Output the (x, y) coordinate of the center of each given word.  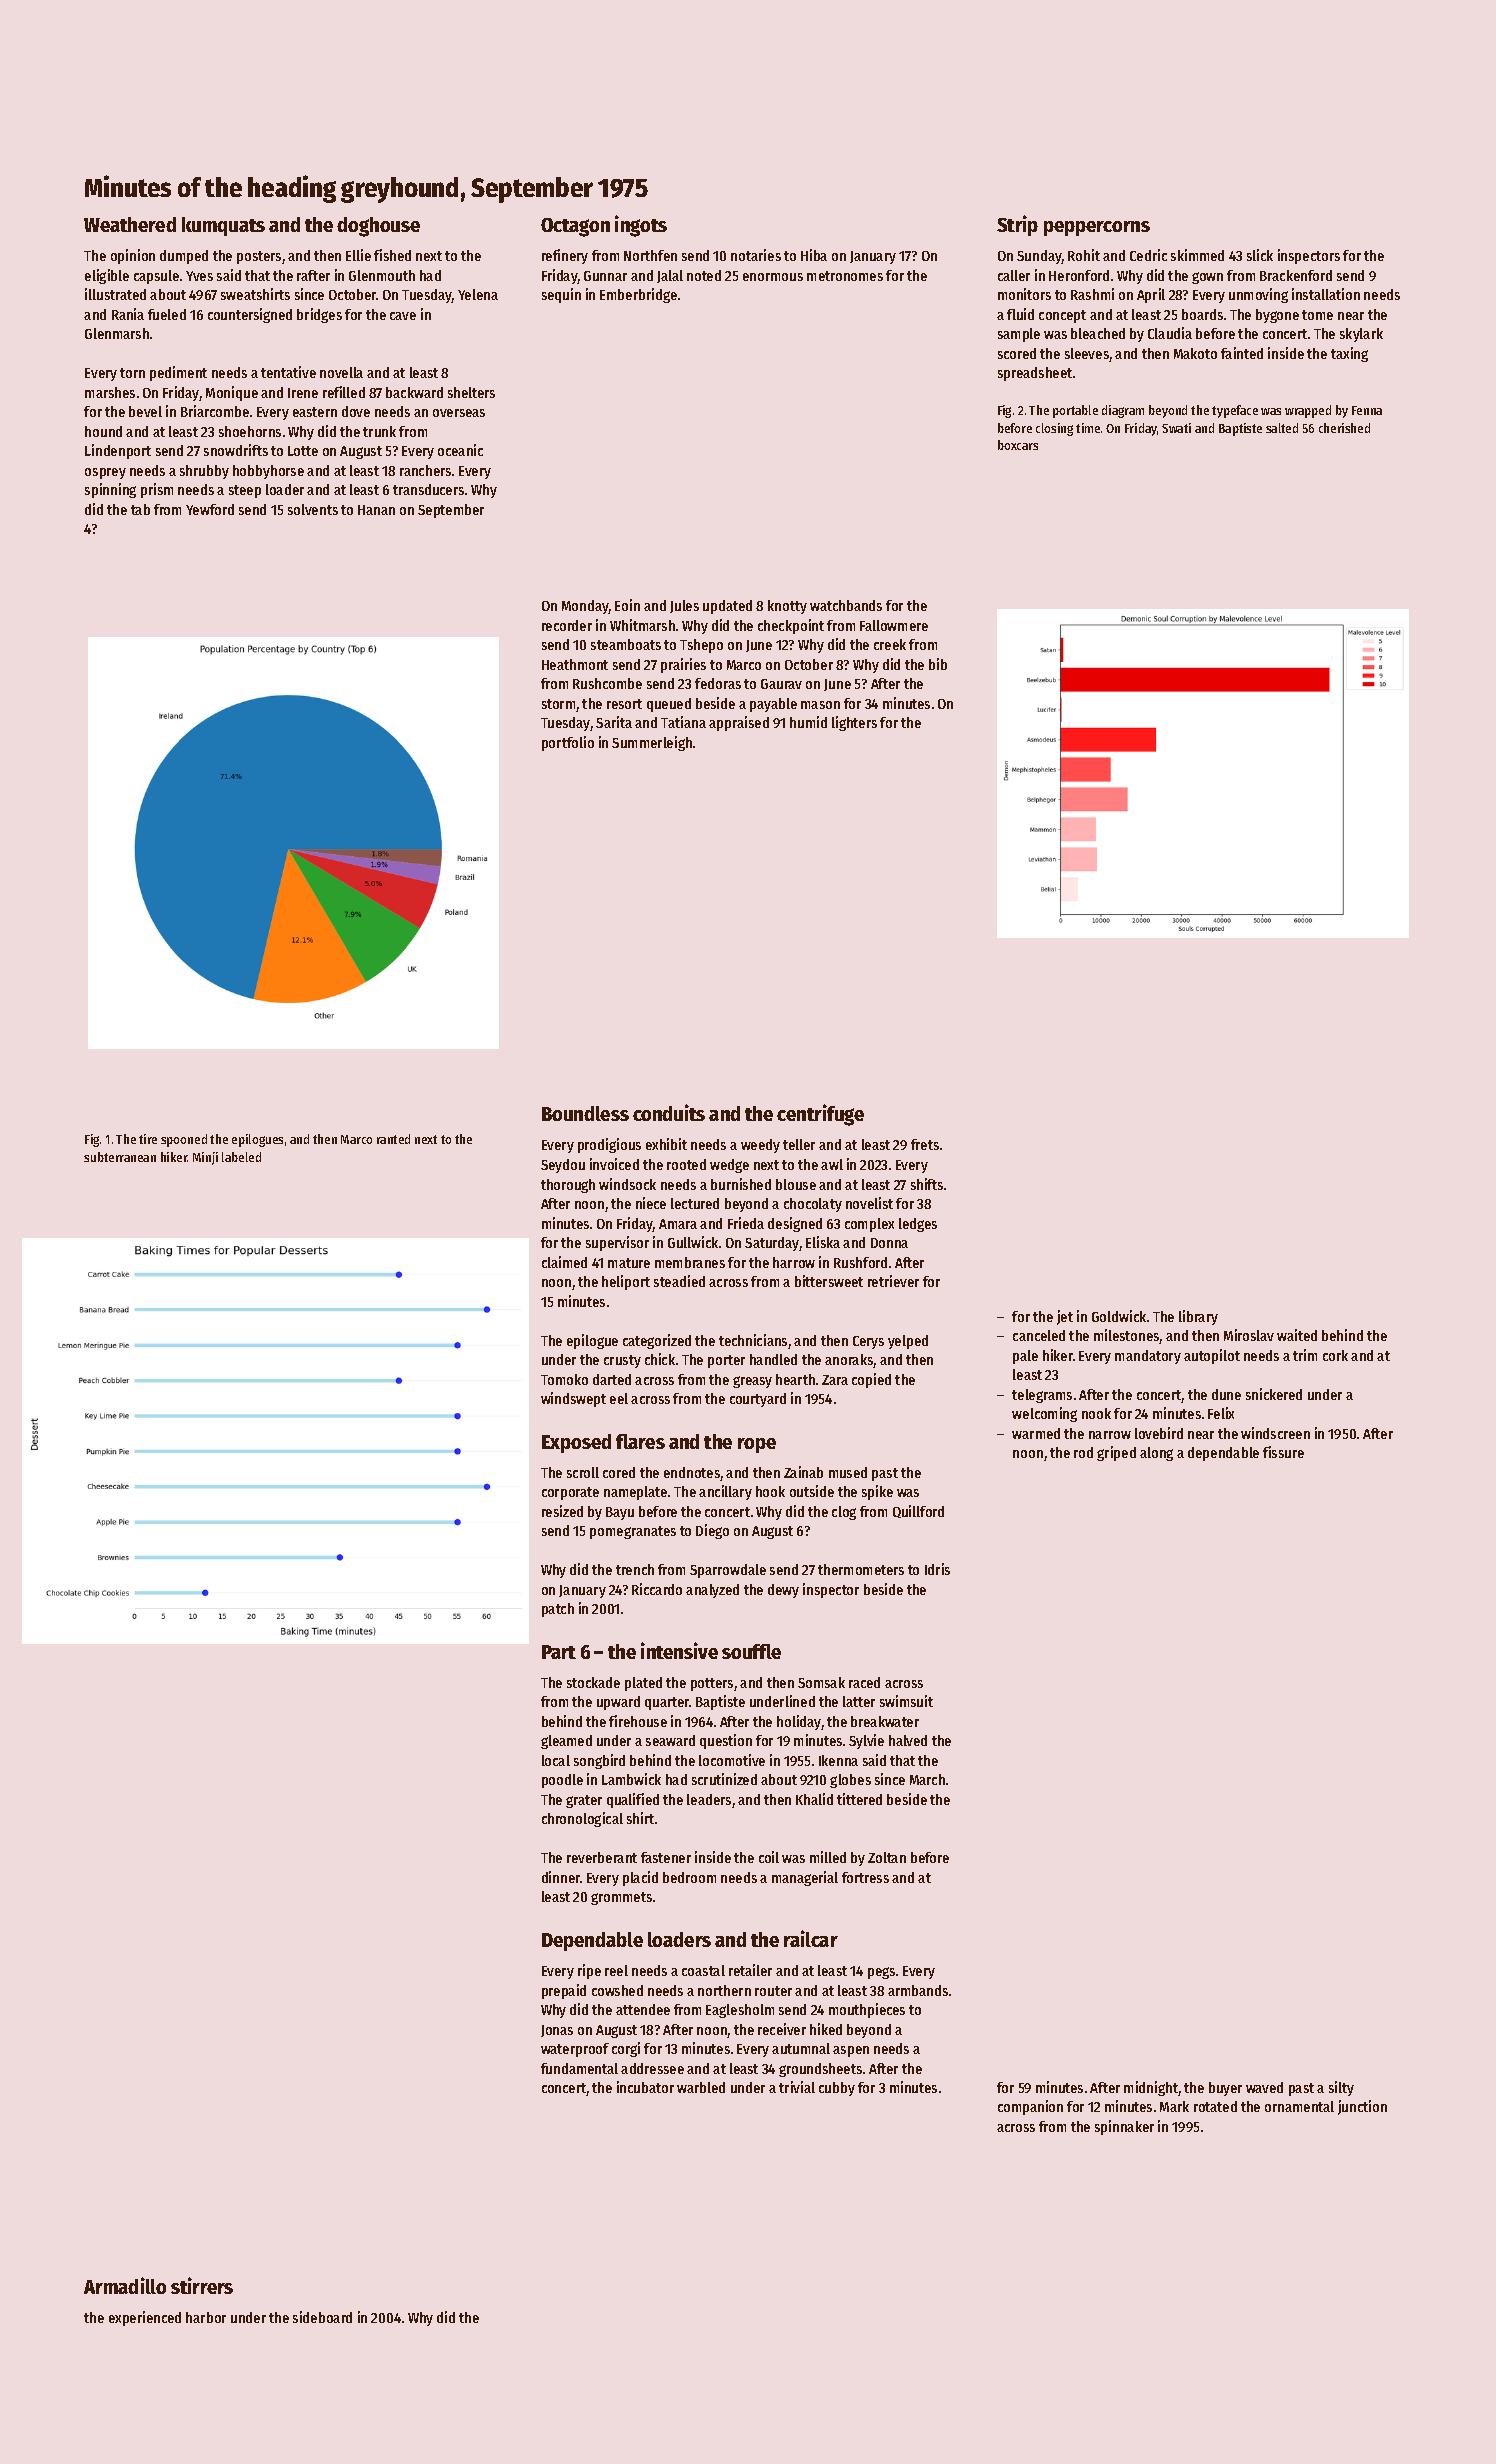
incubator (645, 2087)
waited (1297, 1335)
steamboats (626, 644)
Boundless (585, 1113)
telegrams (1042, 1396)
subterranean (120, 1157)
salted (1282, 428)
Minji (205, 1158)
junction (1362, 2107)
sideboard (322, 2317)
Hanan (376, 510)
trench (635, 1569)
